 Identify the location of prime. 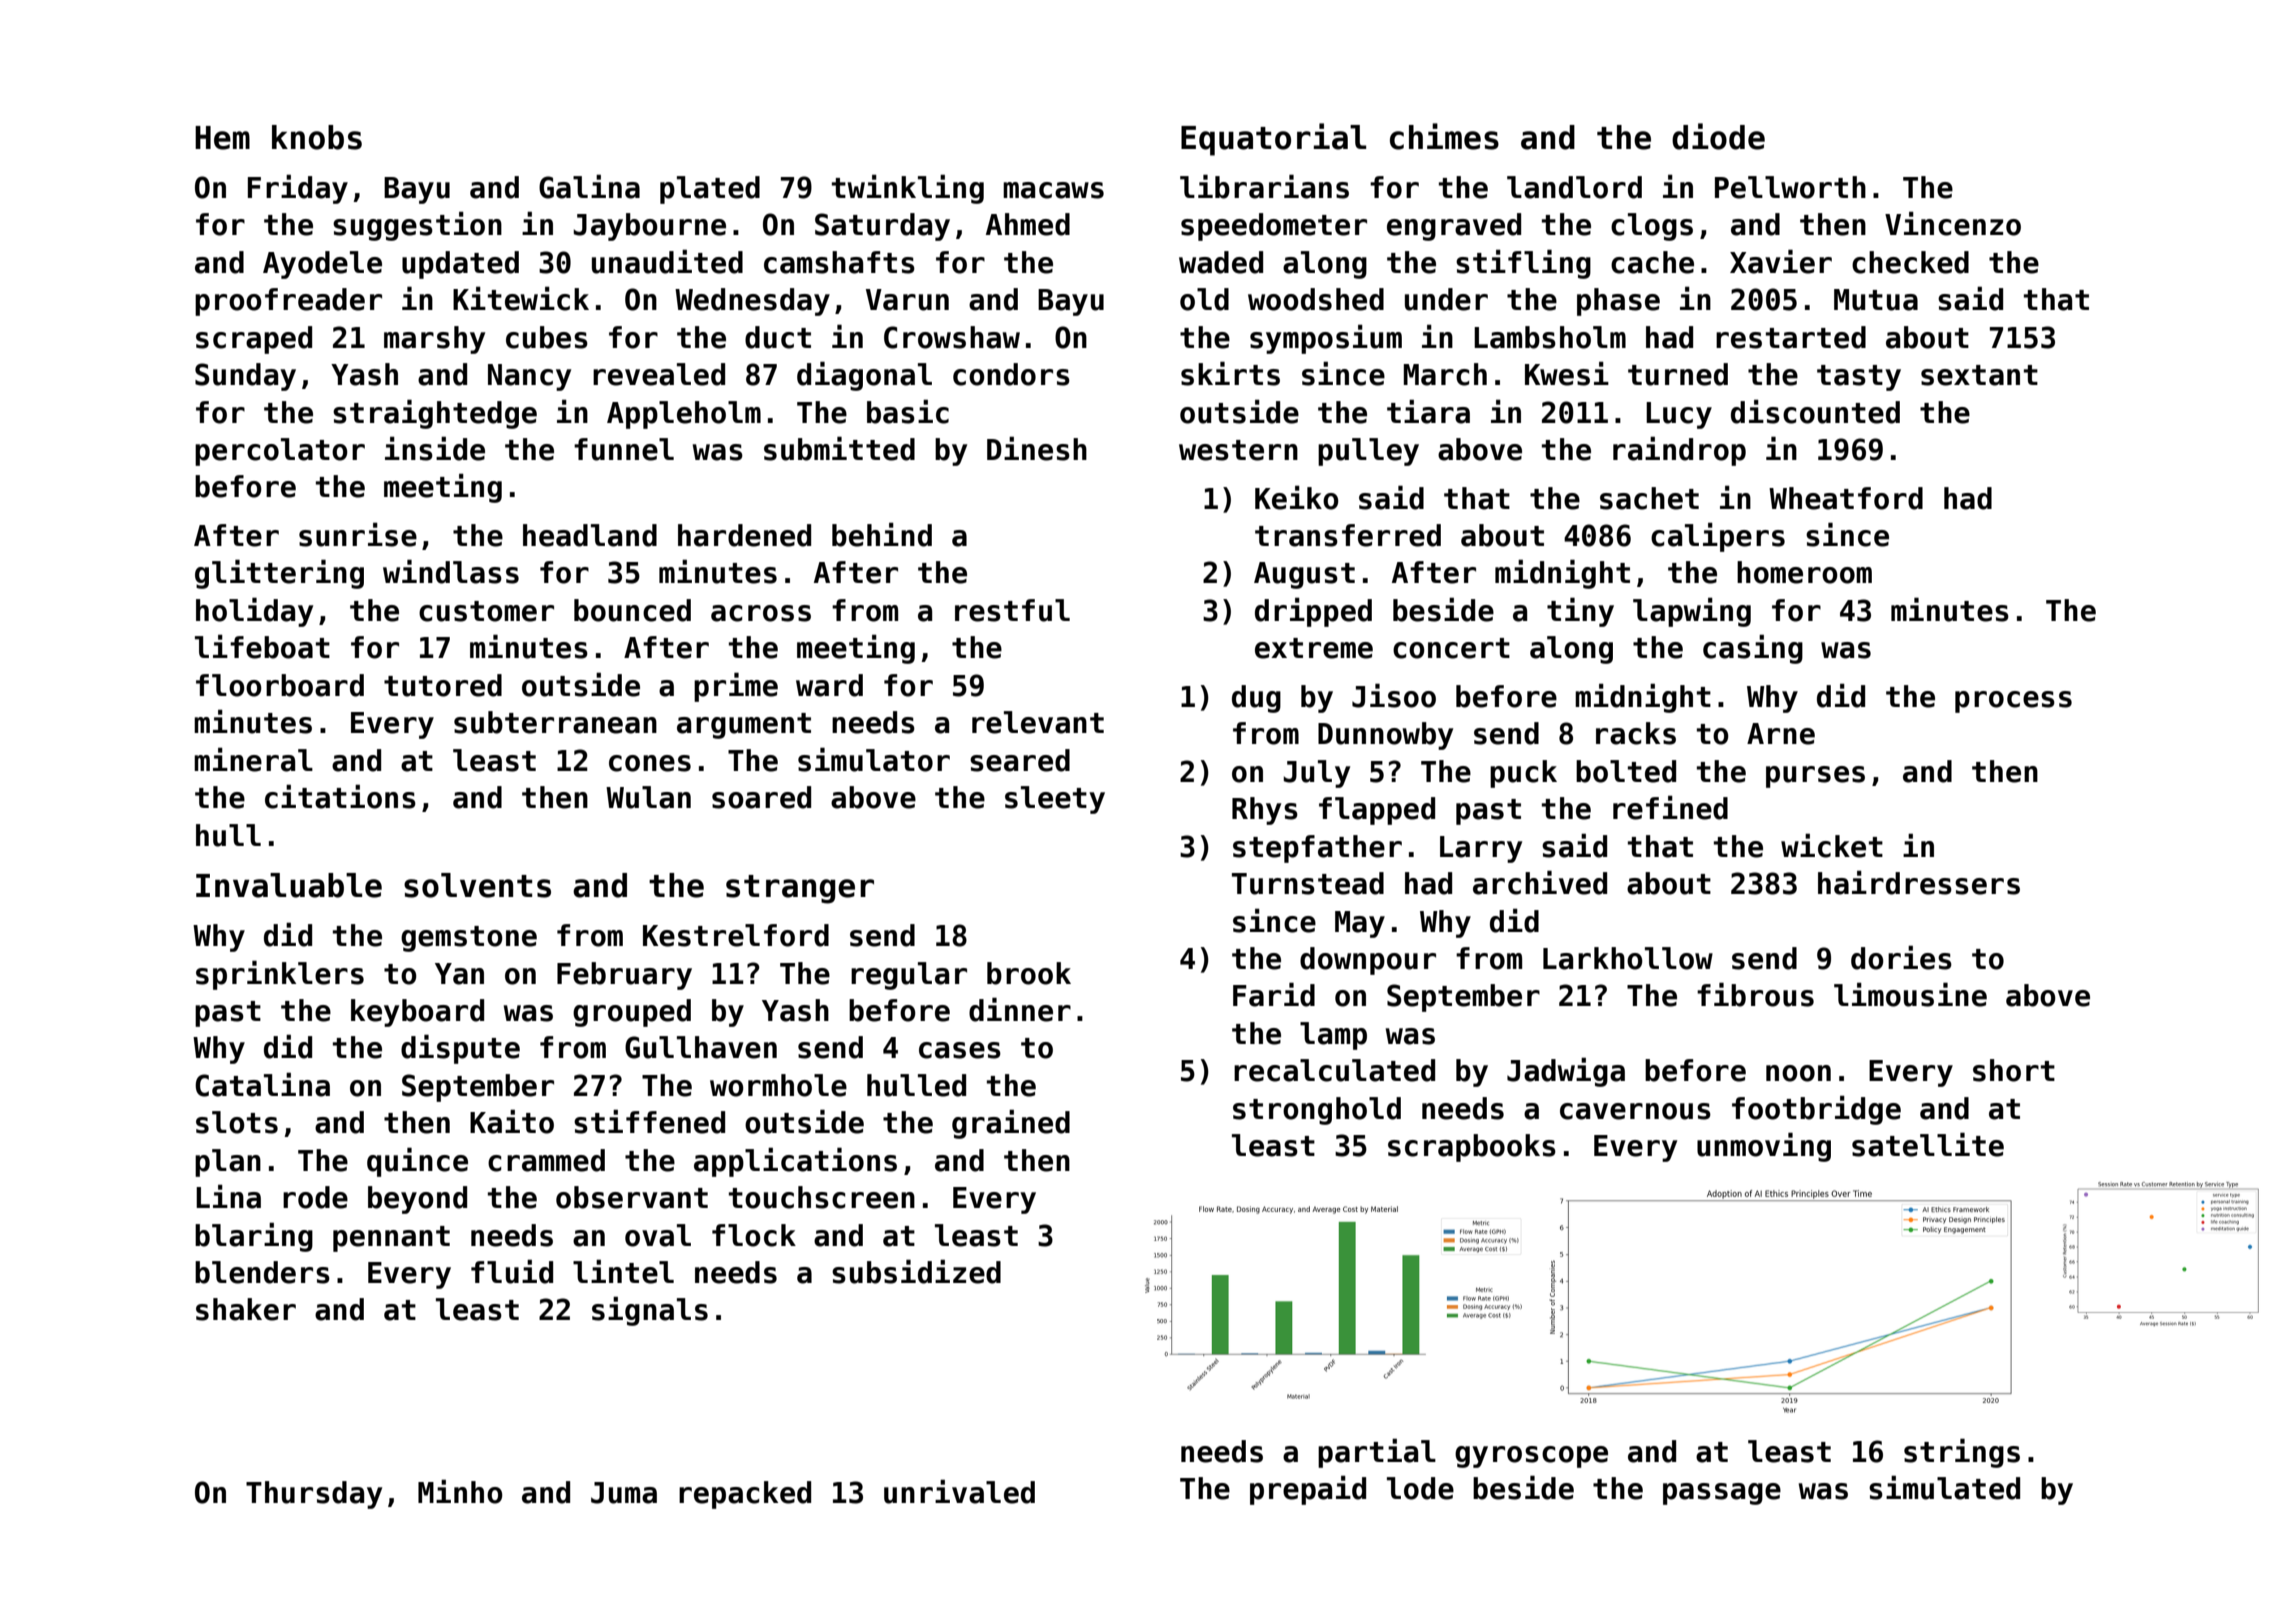
(736, 687).
